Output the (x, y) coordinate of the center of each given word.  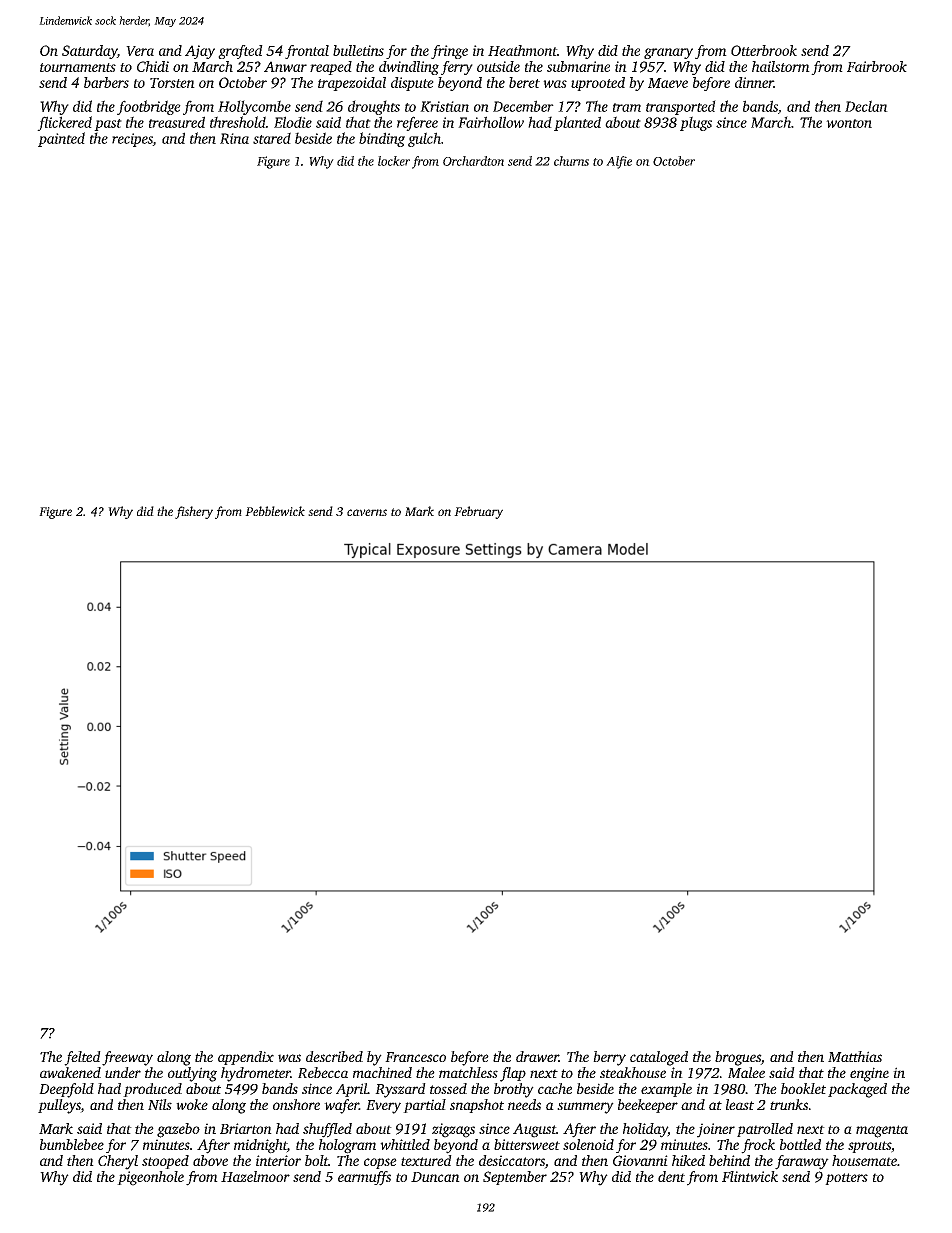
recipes (132, 140)
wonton (849, 123)
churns (571, 161)
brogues (738, 1058)
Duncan (435, 1177)
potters (846, 1179)
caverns (367, 512)
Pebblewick (275, 511)
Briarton (246, 1128)
